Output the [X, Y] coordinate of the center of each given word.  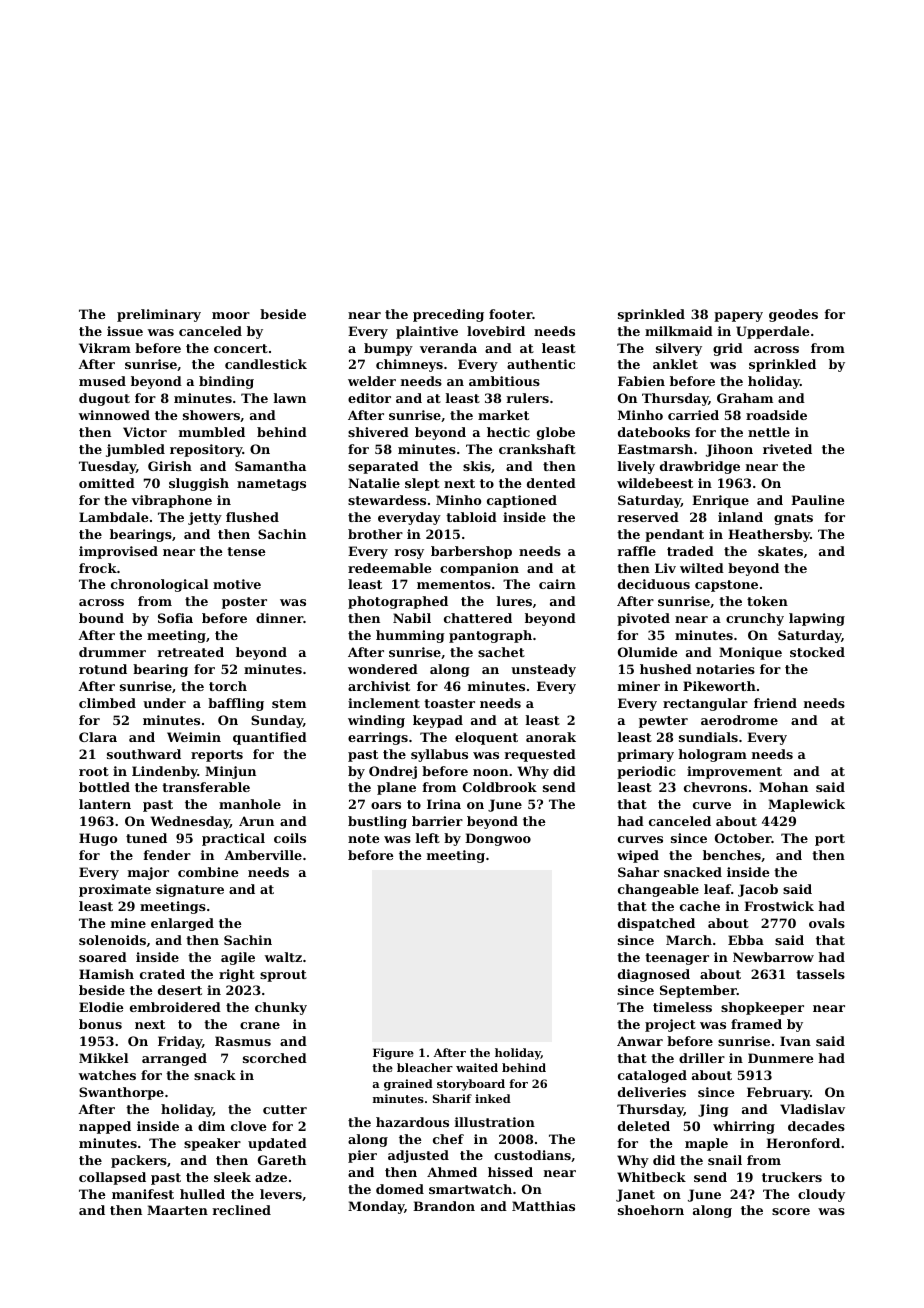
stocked [817, 652]
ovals [827, 923]
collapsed [112, 1178]
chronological [159, 585]
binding [226, 382]
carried [693, 415]
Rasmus [243, 1041]
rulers [528, 398]
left [428, 838]
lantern [105, 804]
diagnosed [654, 975]
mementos [454, 584]
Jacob [758, 890]
